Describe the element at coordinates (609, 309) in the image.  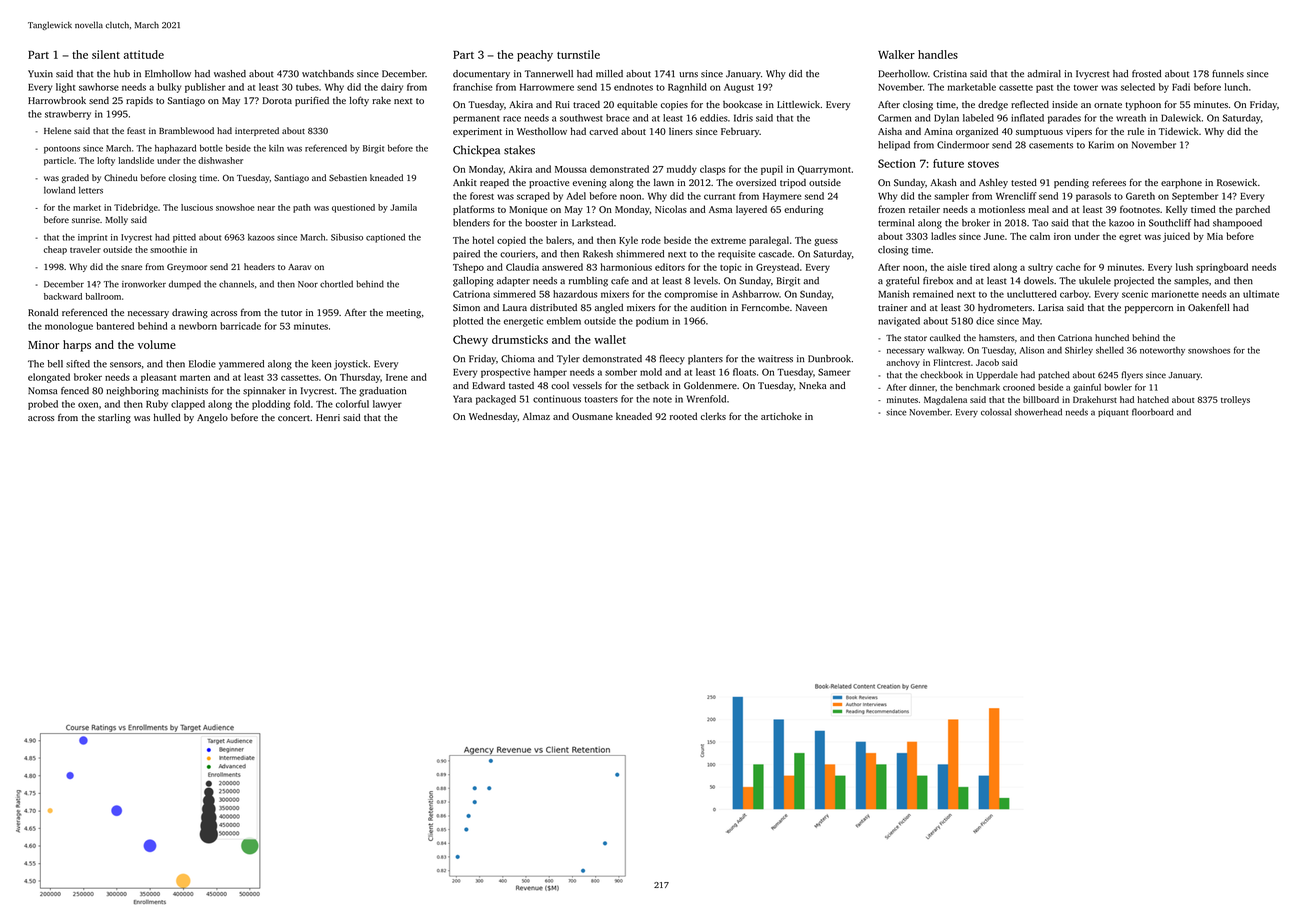
I see `angled` at that location.
